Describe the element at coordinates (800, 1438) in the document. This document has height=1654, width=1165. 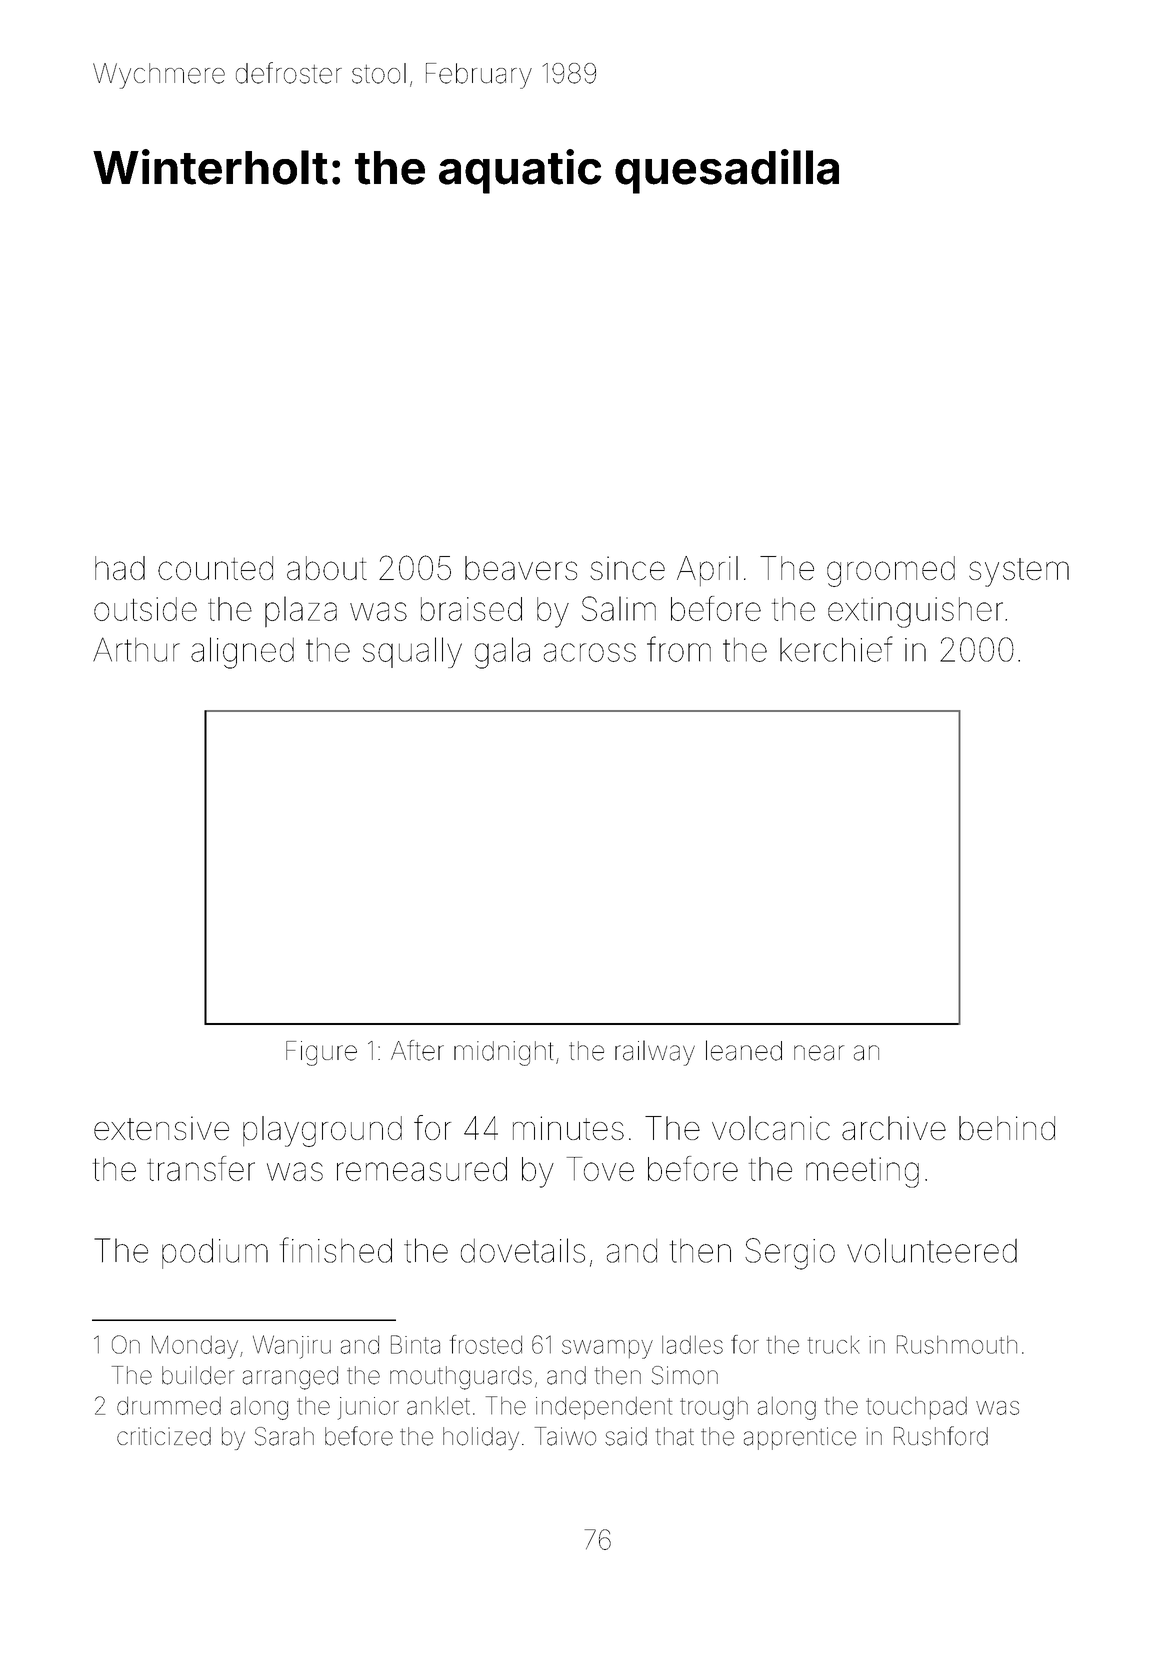
I see `apprentice` at that location.
